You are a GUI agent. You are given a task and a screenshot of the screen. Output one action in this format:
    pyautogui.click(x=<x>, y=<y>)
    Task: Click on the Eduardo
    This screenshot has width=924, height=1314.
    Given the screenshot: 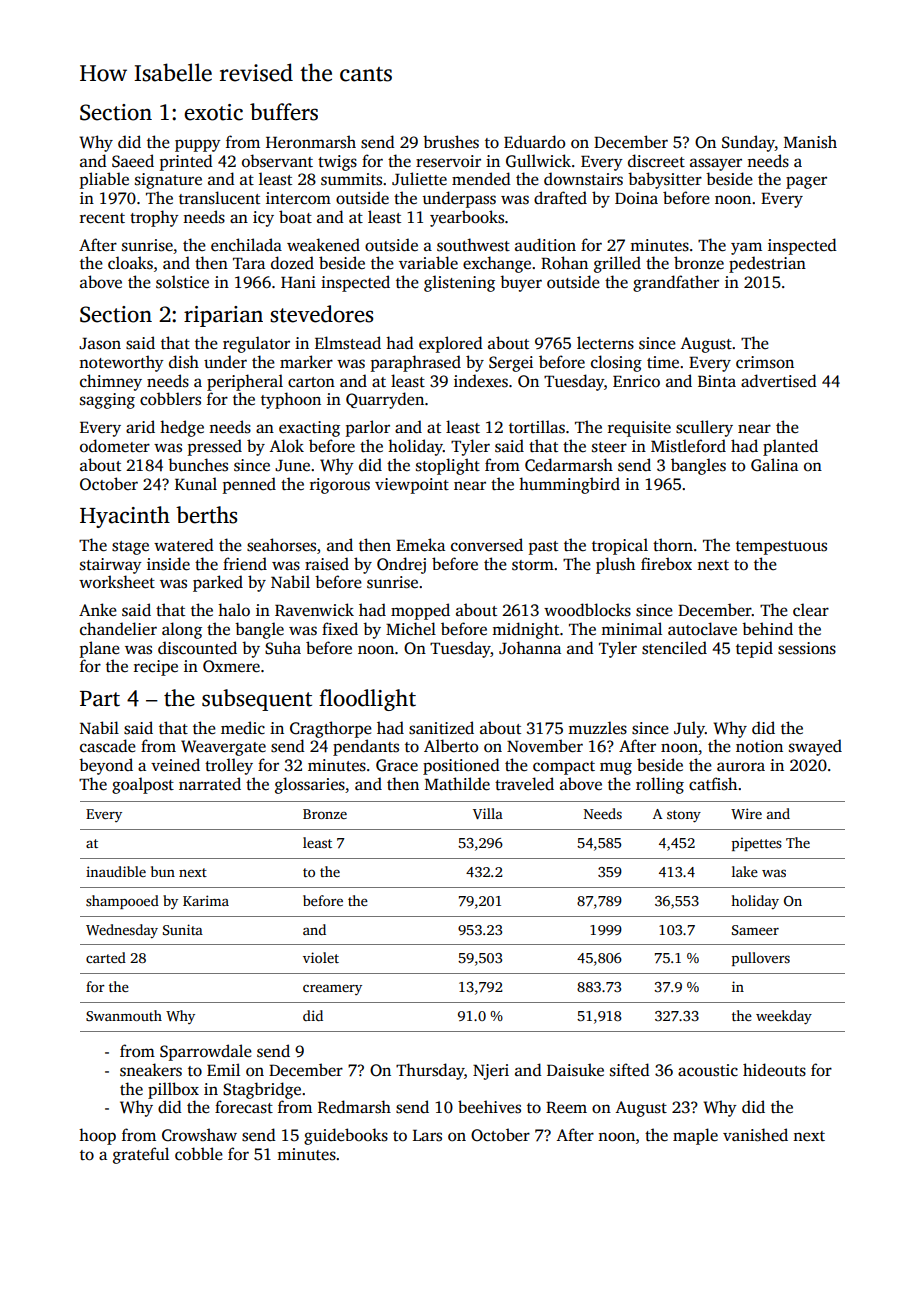 What is the action you would take?
    pyautogui.click(x=534, y=142)
